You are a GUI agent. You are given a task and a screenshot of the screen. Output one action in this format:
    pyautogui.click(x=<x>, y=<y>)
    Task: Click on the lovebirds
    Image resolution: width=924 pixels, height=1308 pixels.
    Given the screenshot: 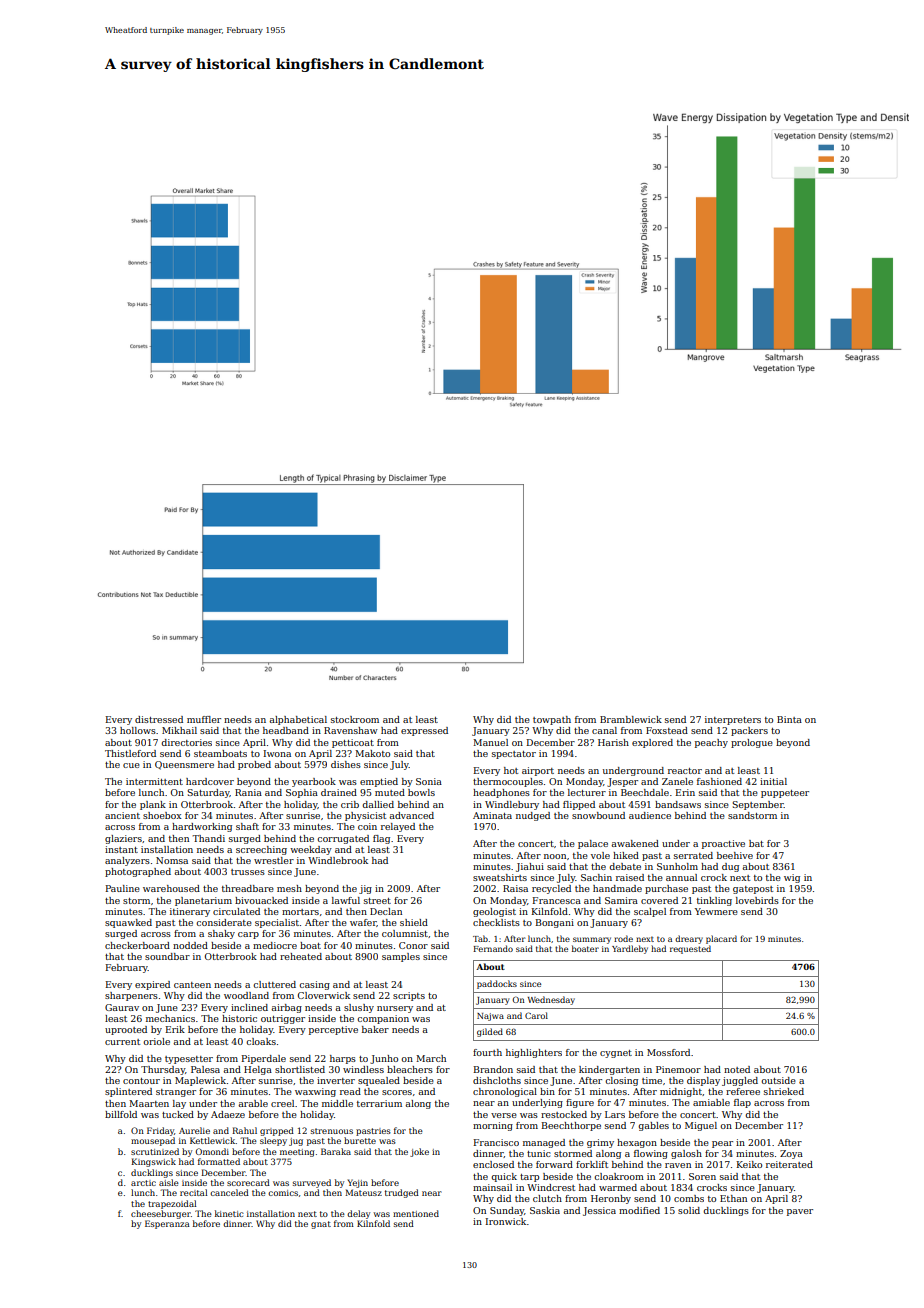 What is the action you would take?
    pyautogui.click(x=757, y=900)
